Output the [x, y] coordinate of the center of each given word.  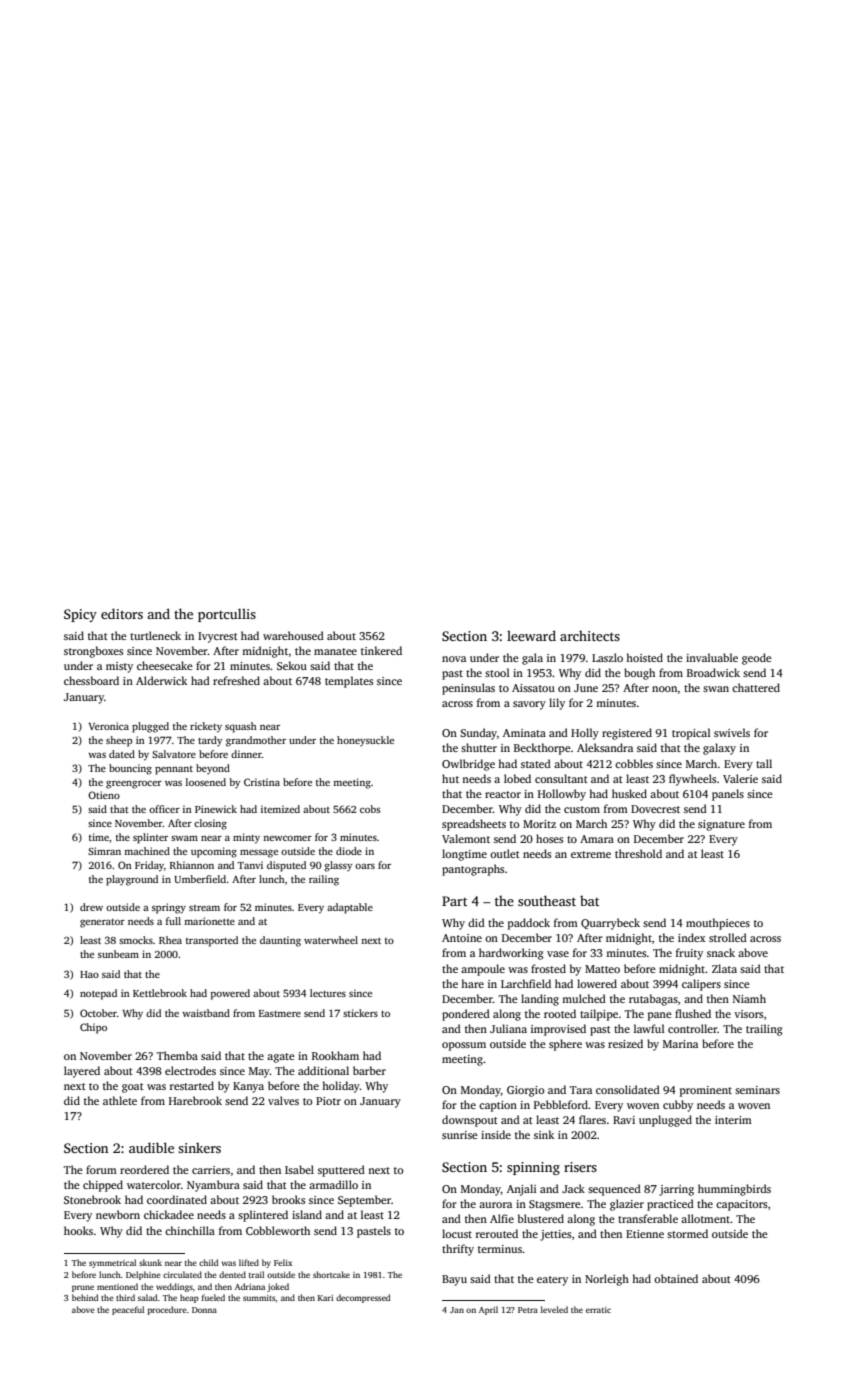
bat [589, 901]
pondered [466, 1015]
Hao [89, 974]
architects [590, 636]
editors [122, 613]
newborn [118, 1214]
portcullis [227, 615]
